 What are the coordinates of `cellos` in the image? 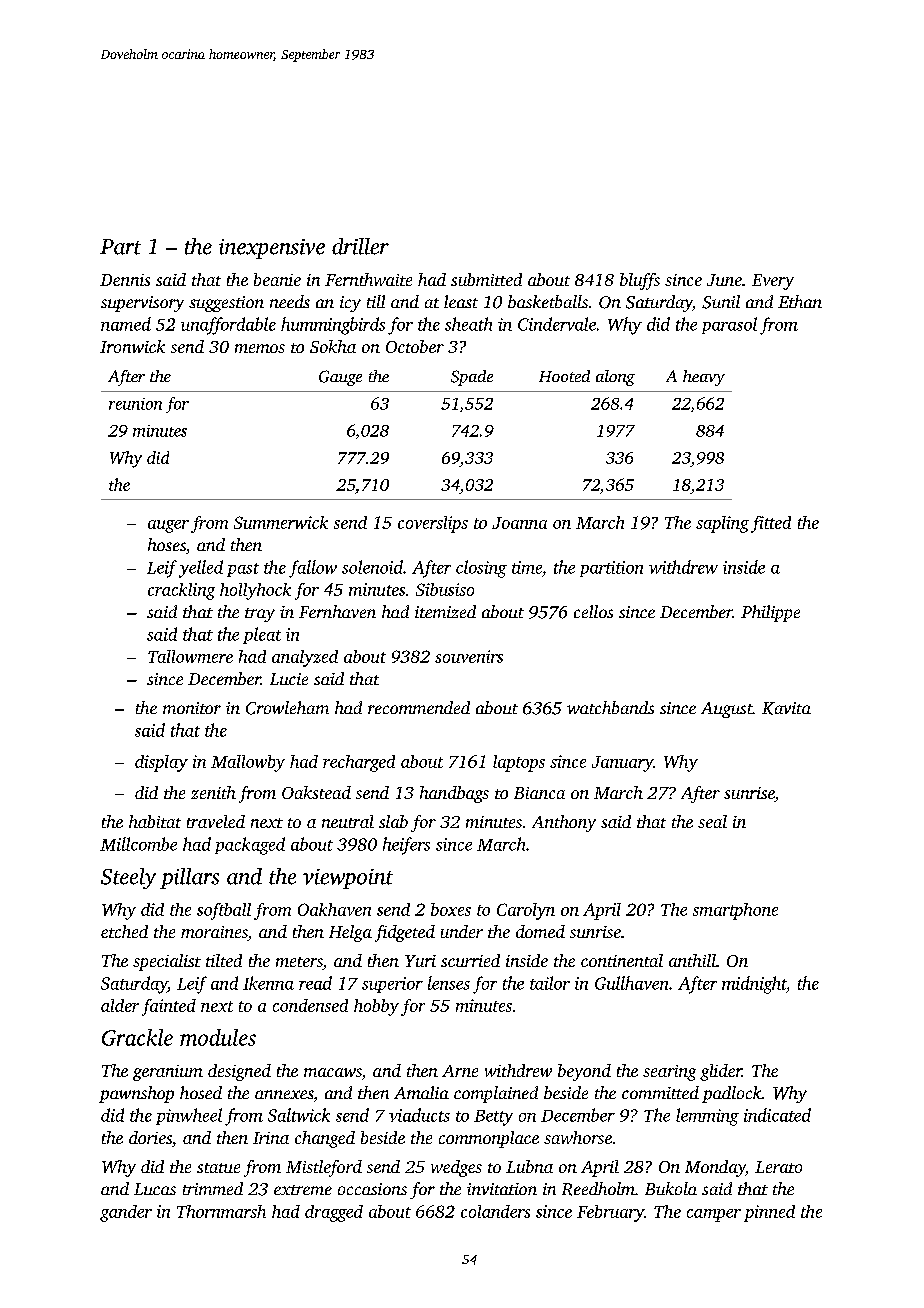 It's located at (593, 611).
